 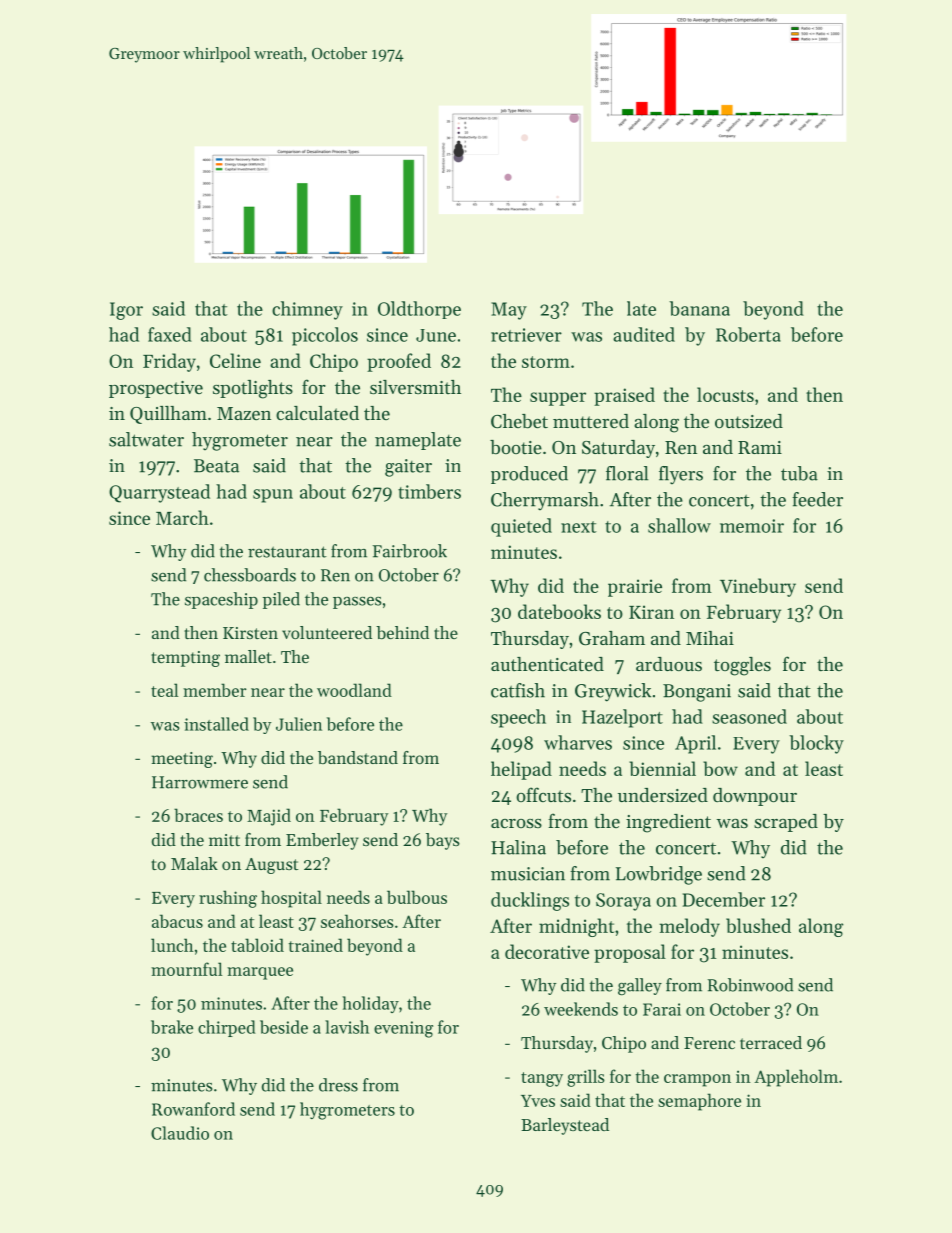 What do you see at coordinates (168, 415) in the screenshot?
I see `Quillham` at bounding box center [168, 415].
